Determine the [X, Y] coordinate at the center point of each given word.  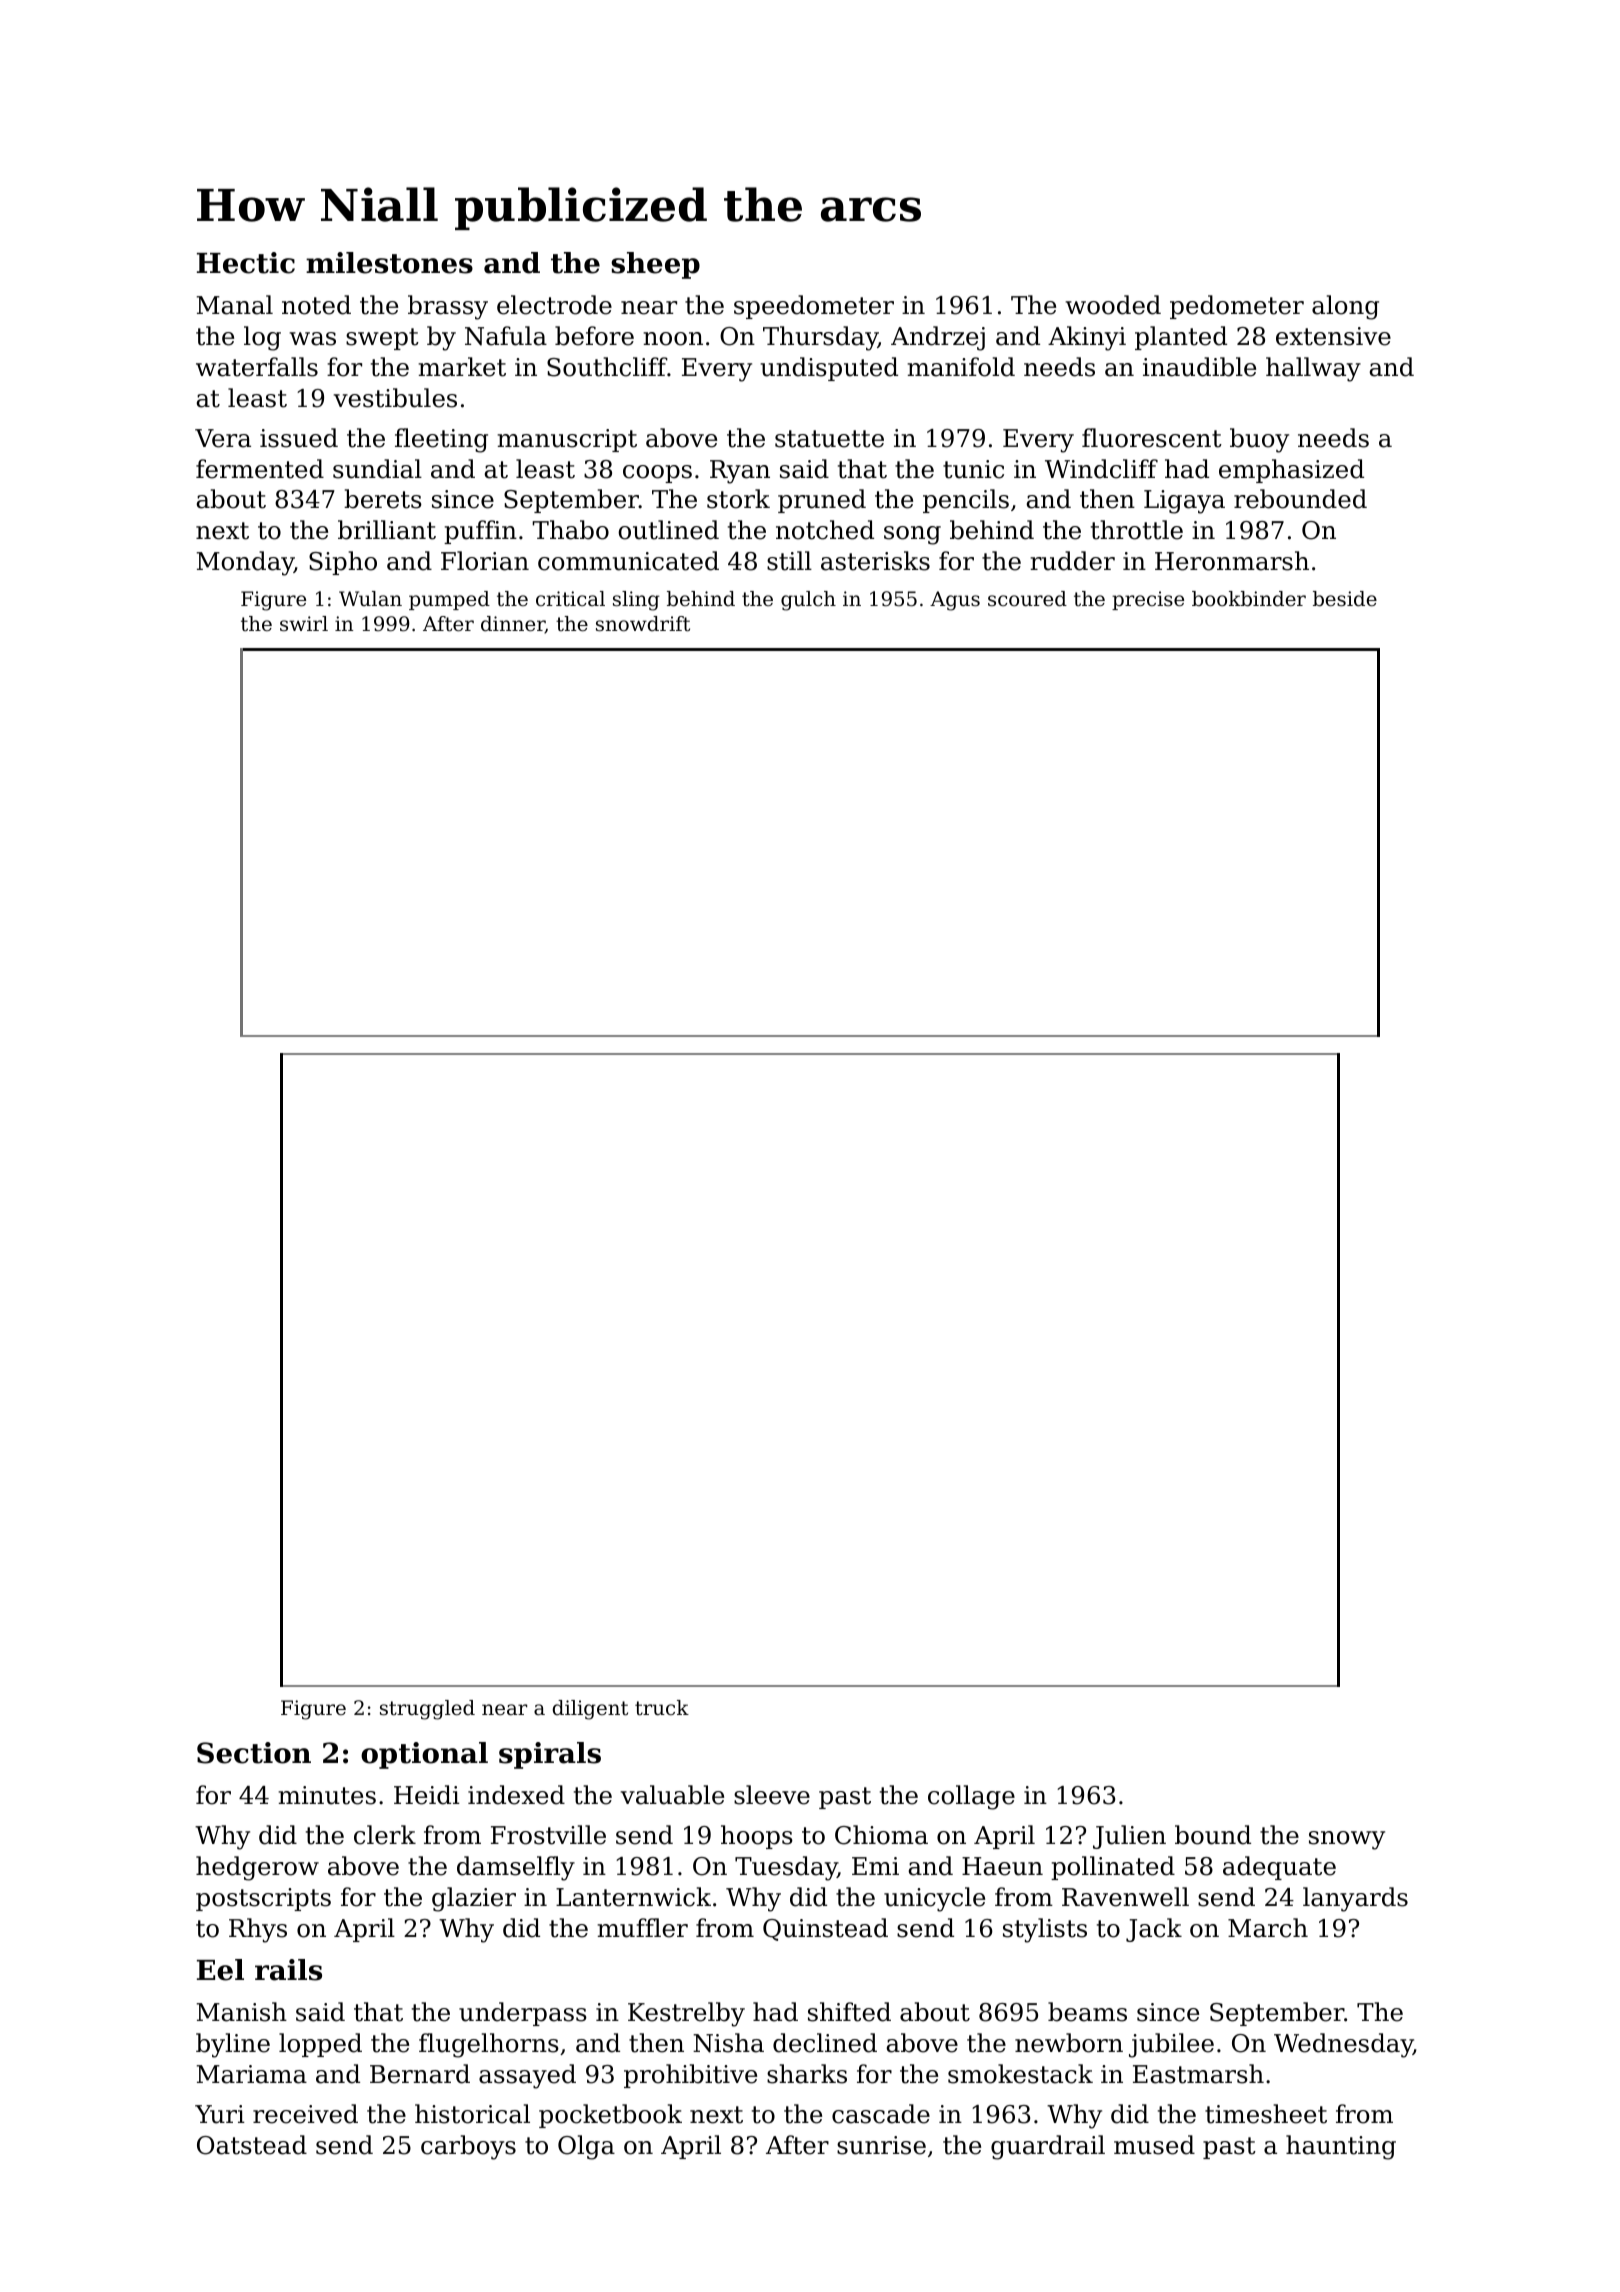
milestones [389, 263]
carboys [468, 2147]
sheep [655, 265]
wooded [1113, 305]
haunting [1341, 2147]
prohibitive [690, 2076]
